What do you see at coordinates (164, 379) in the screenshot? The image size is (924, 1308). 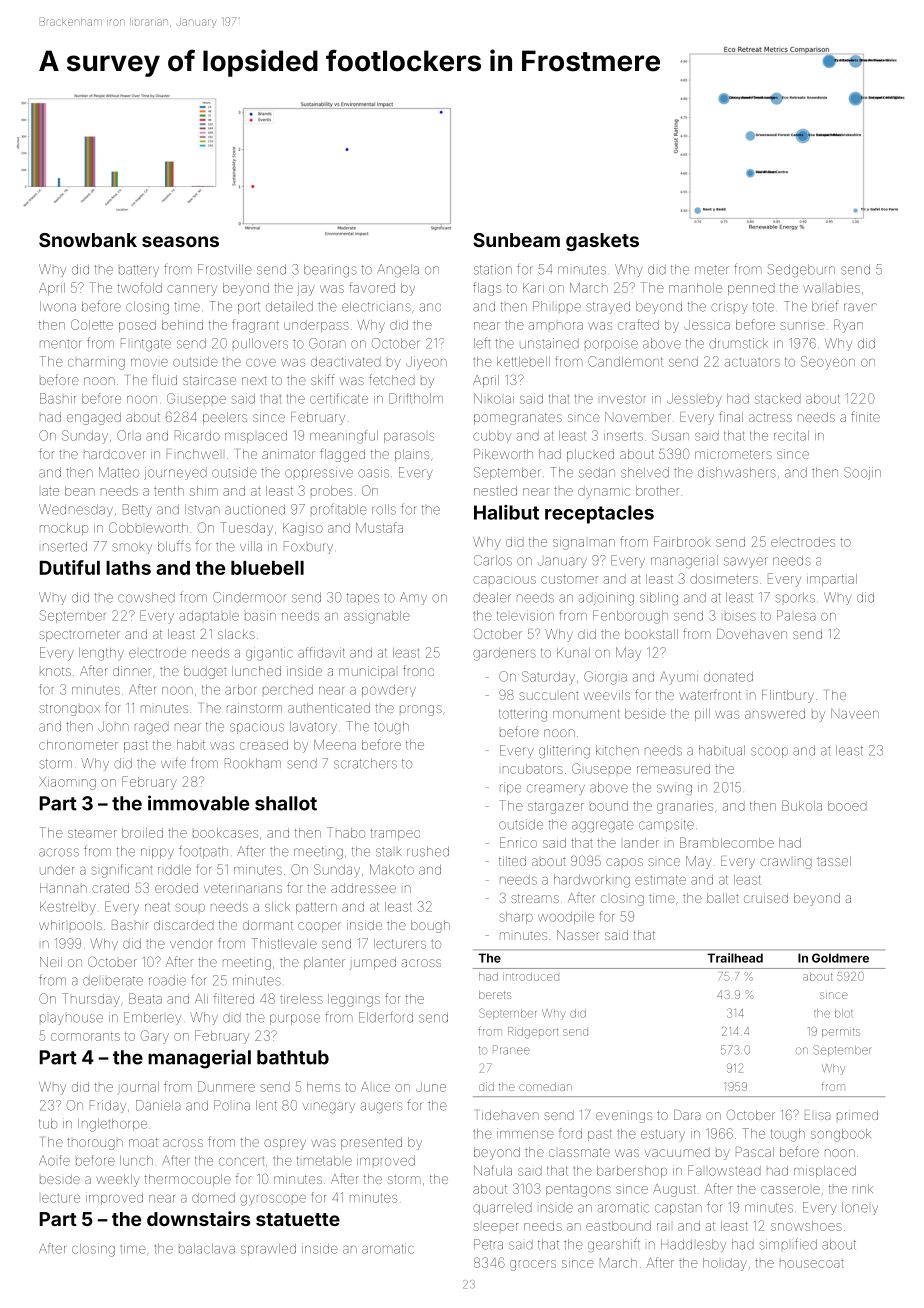 I see `fluid` at bounding box center [164, 379].
